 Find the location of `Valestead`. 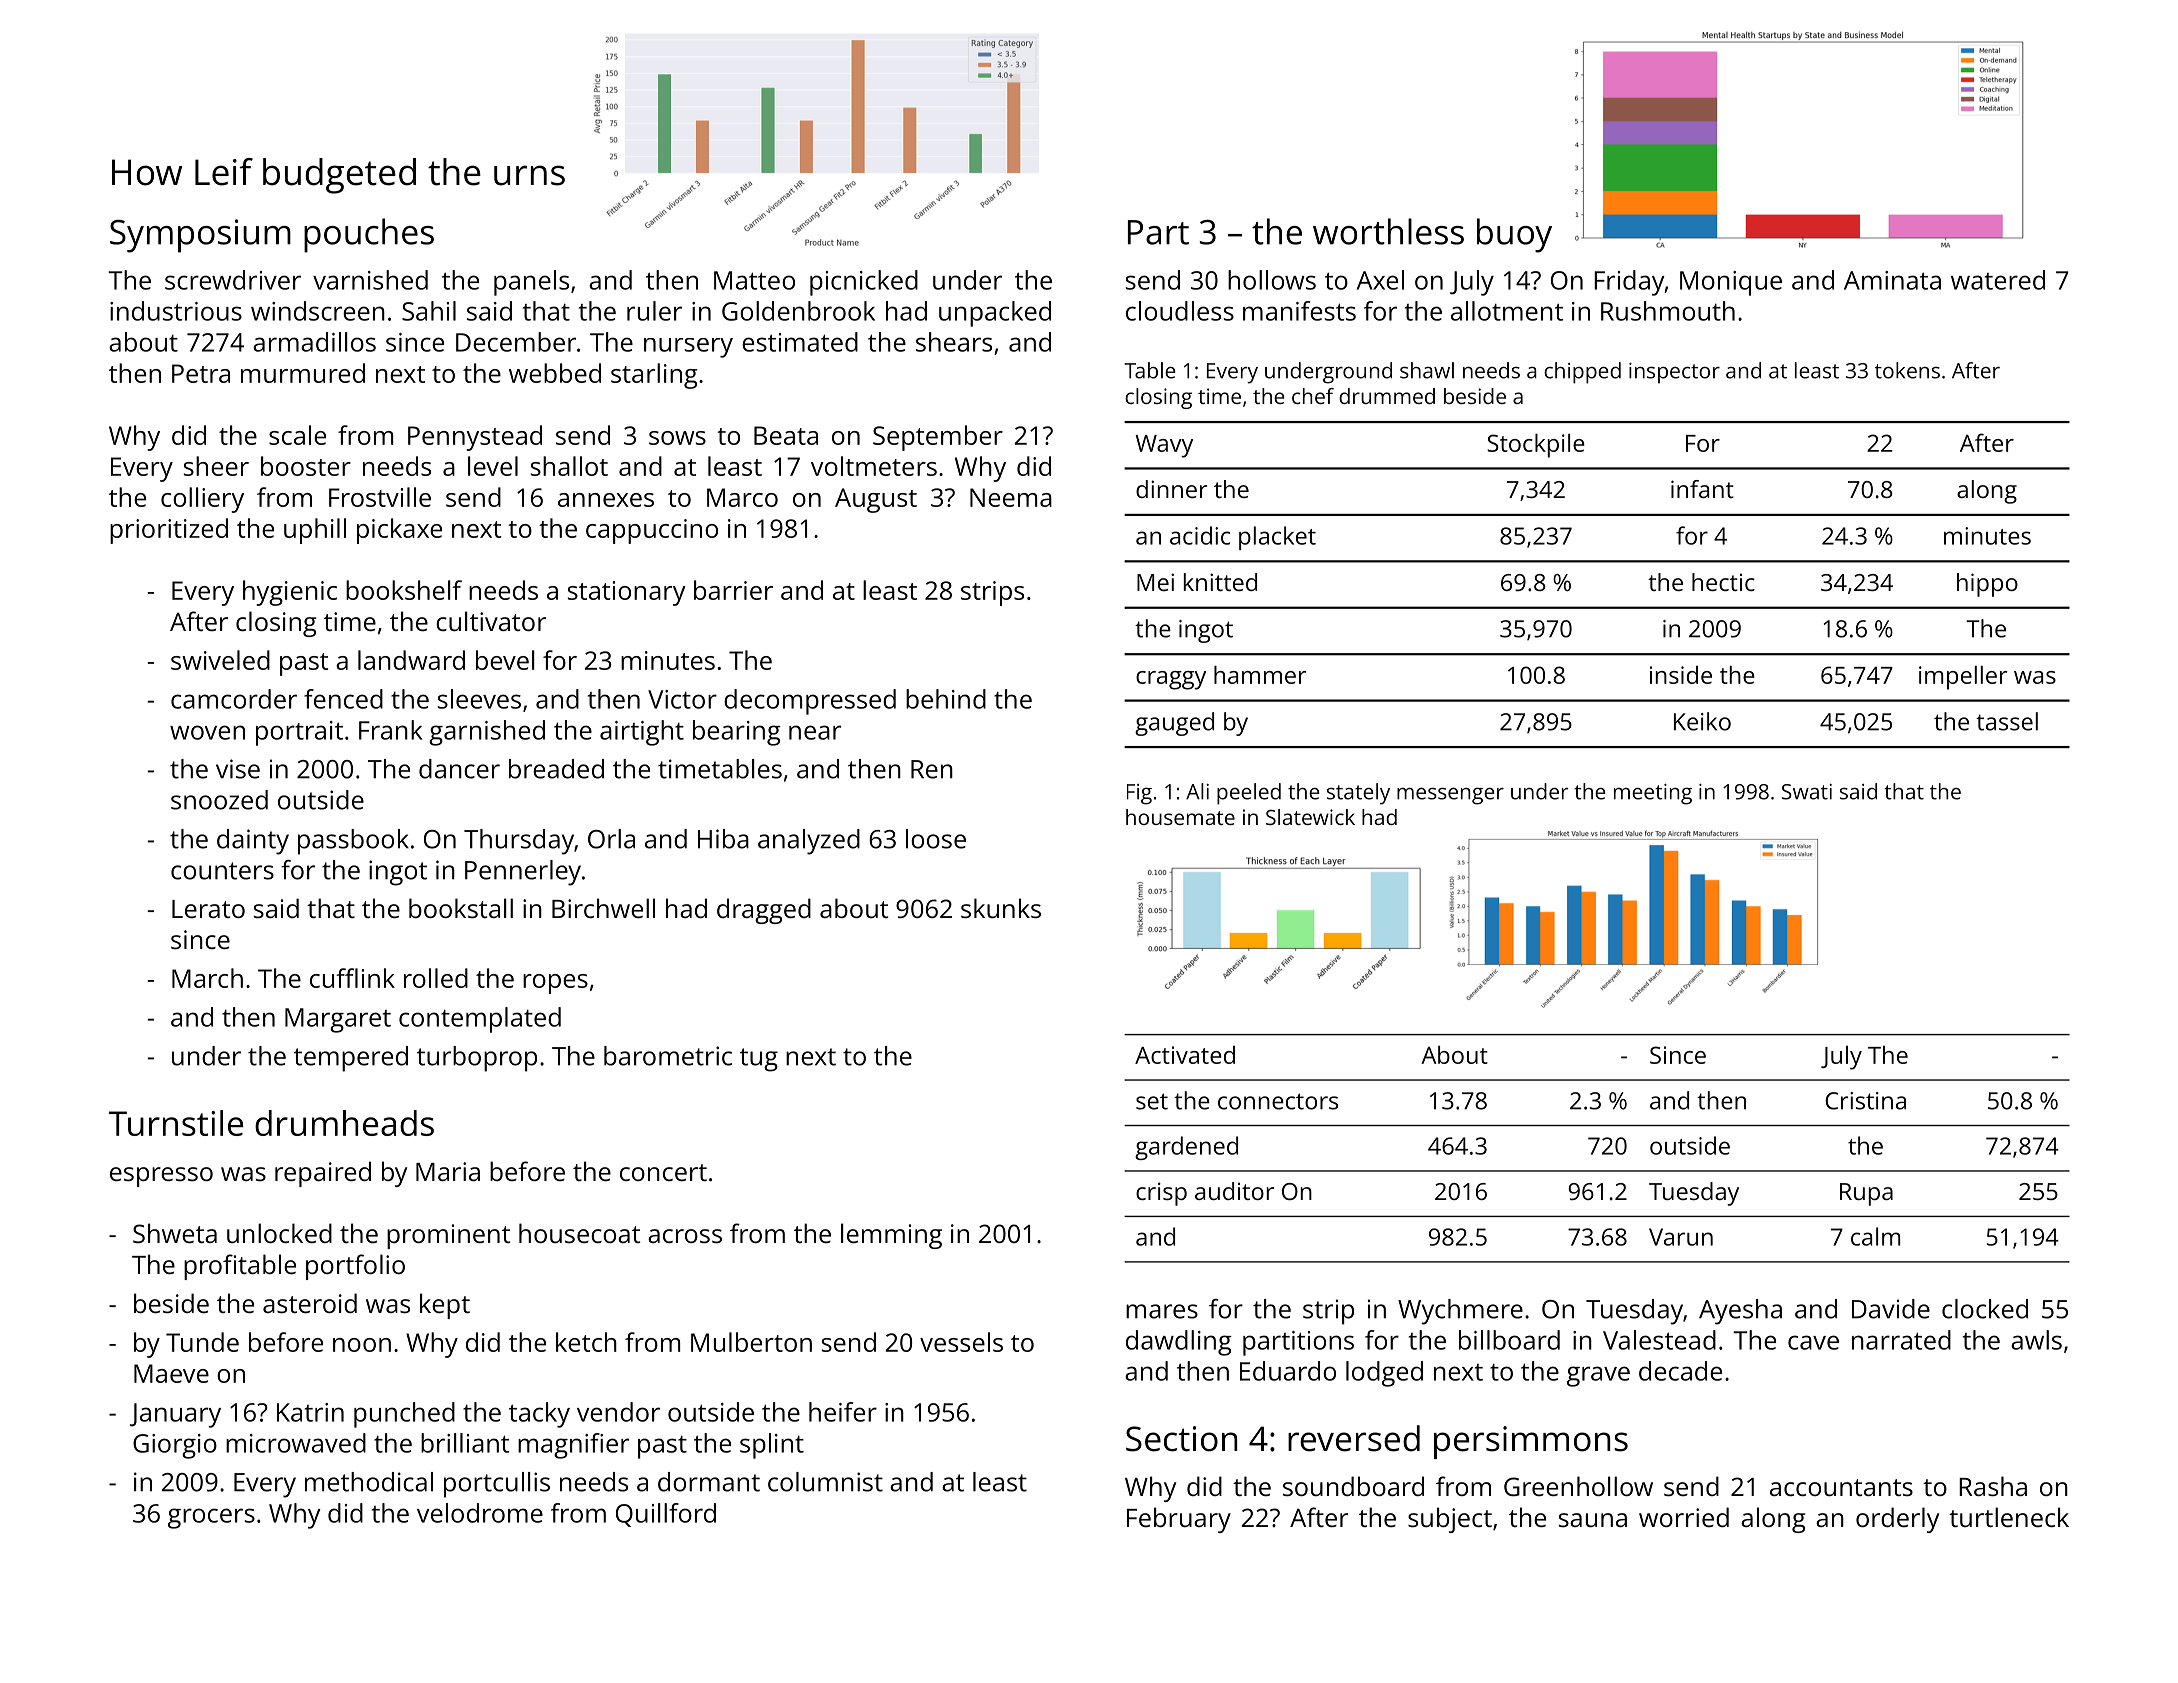

Valestead is located at coordinates (1659, 1340).
